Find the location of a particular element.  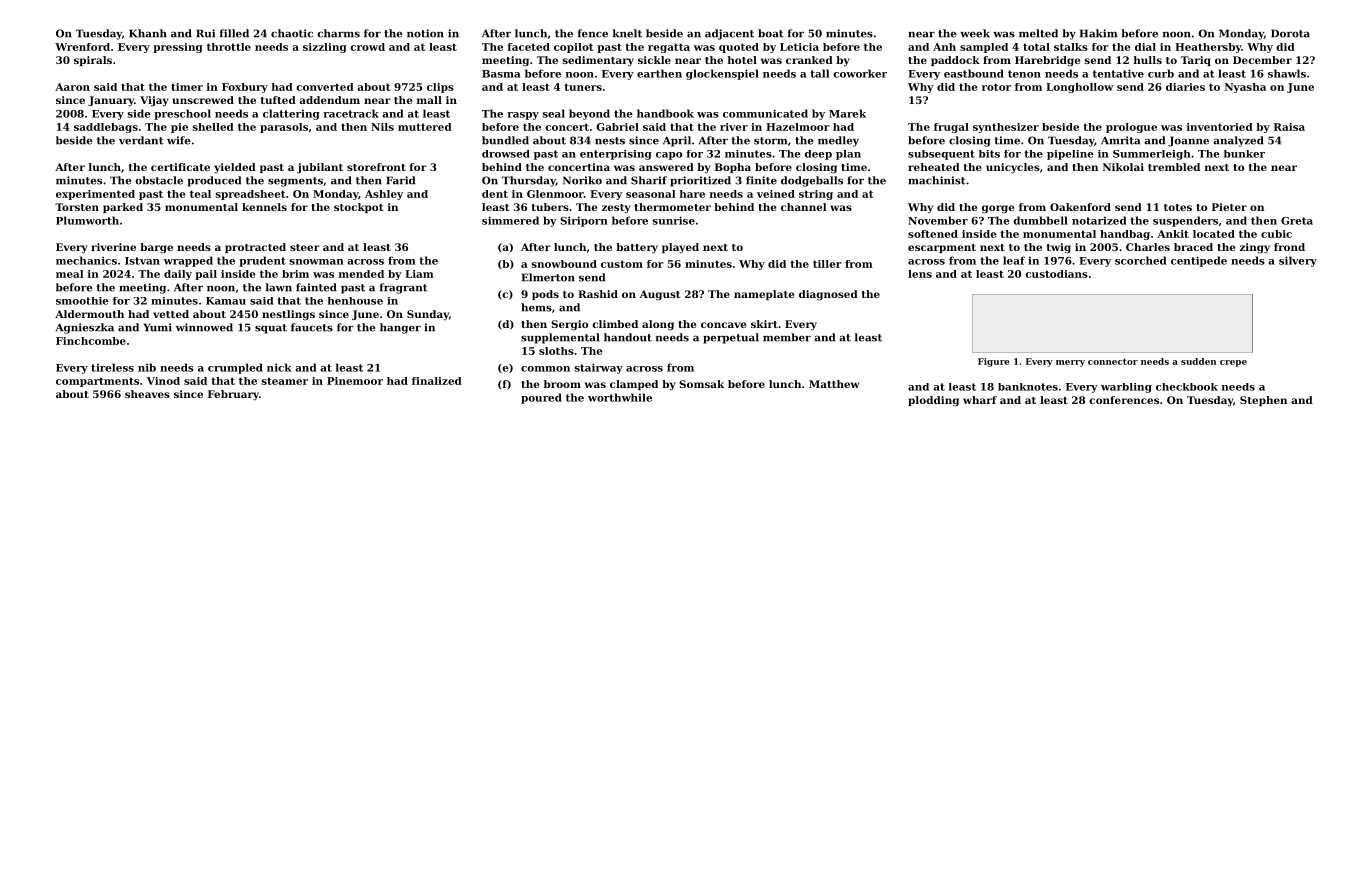

mechanics is located at coordinates (86, 260).
